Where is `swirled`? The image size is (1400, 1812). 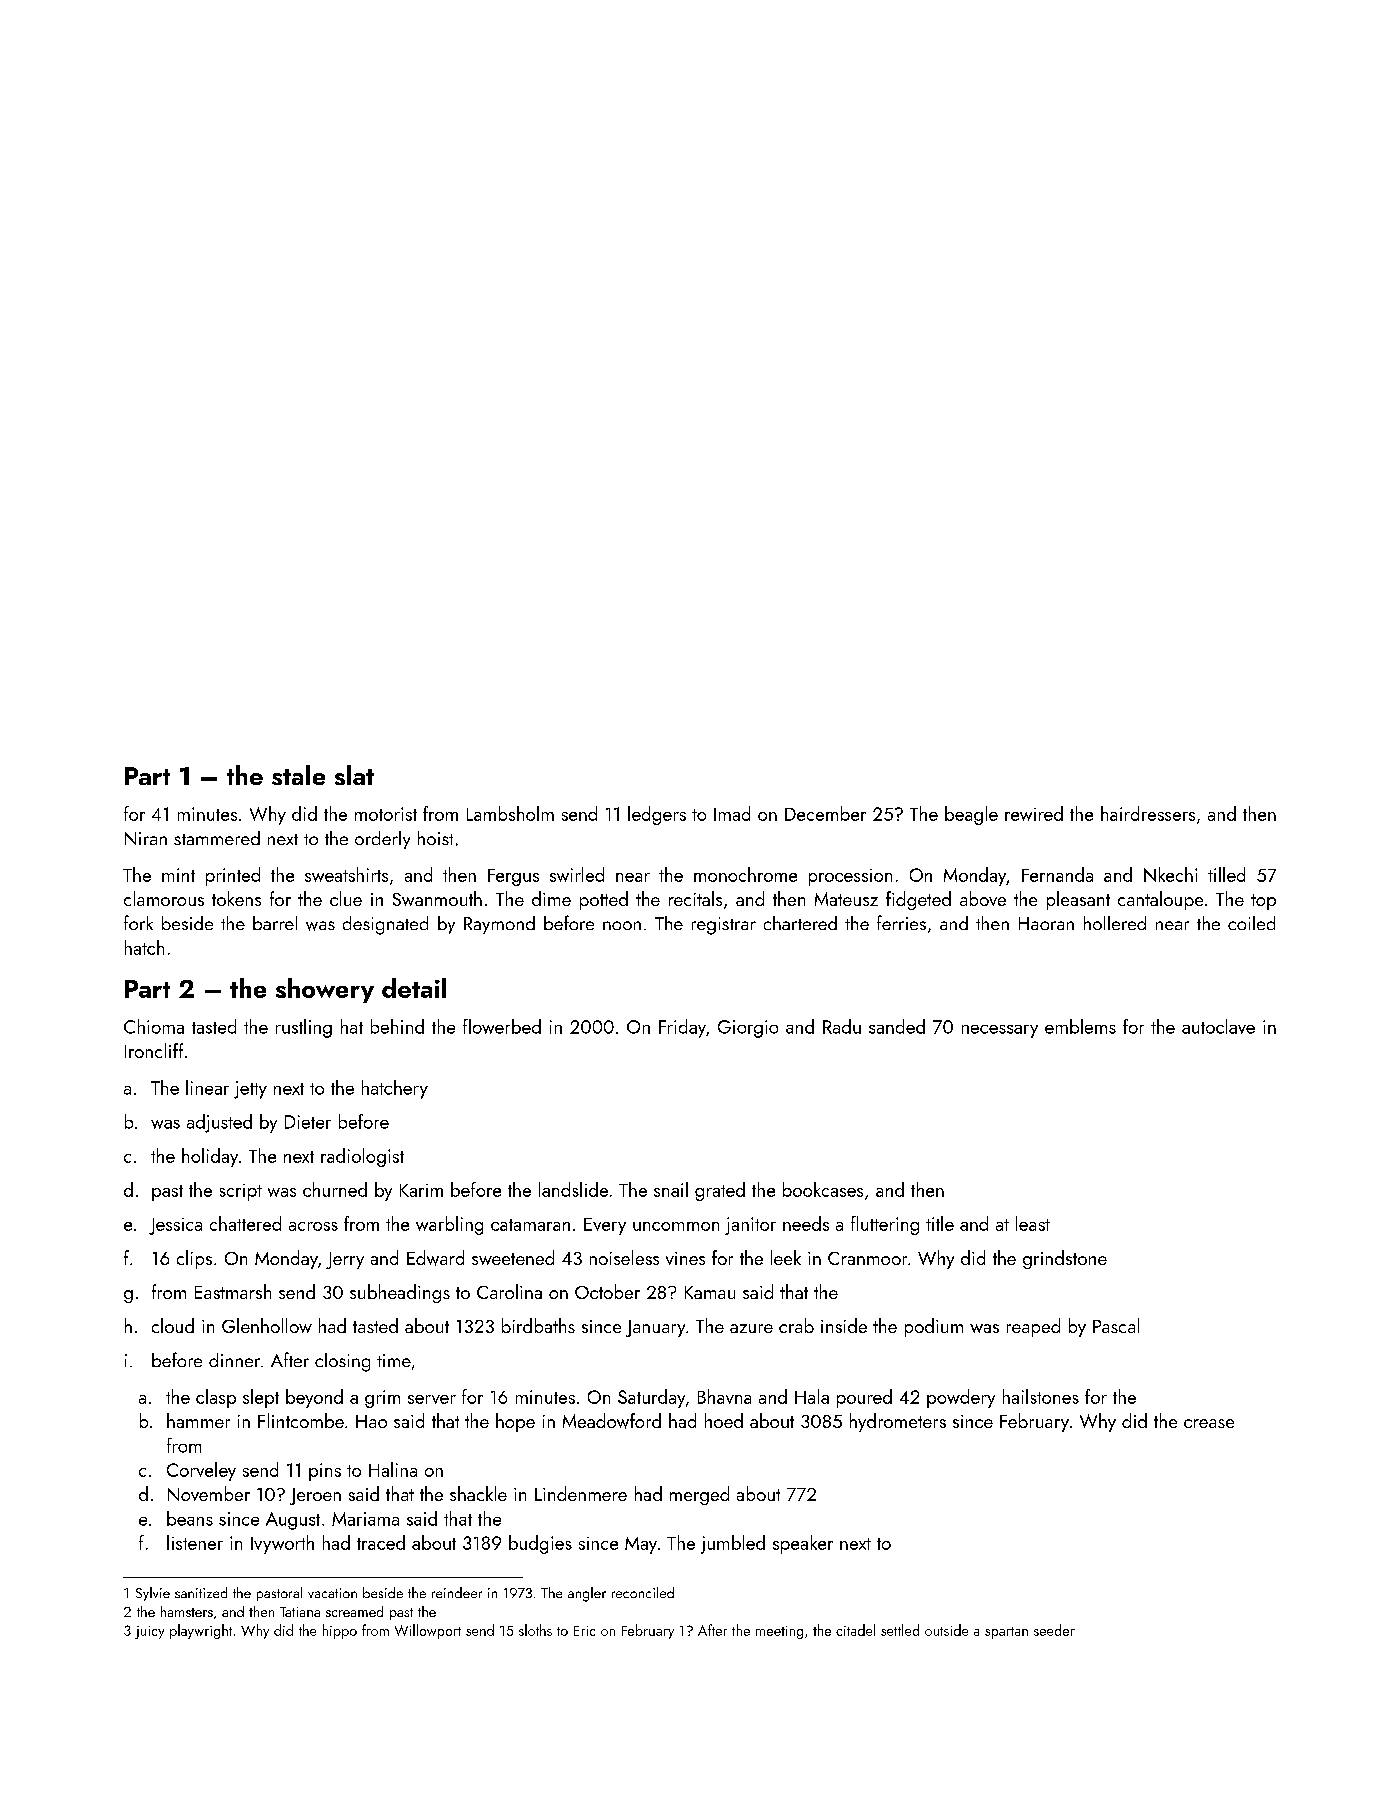
swirled is located at coordinates (577, 874).
